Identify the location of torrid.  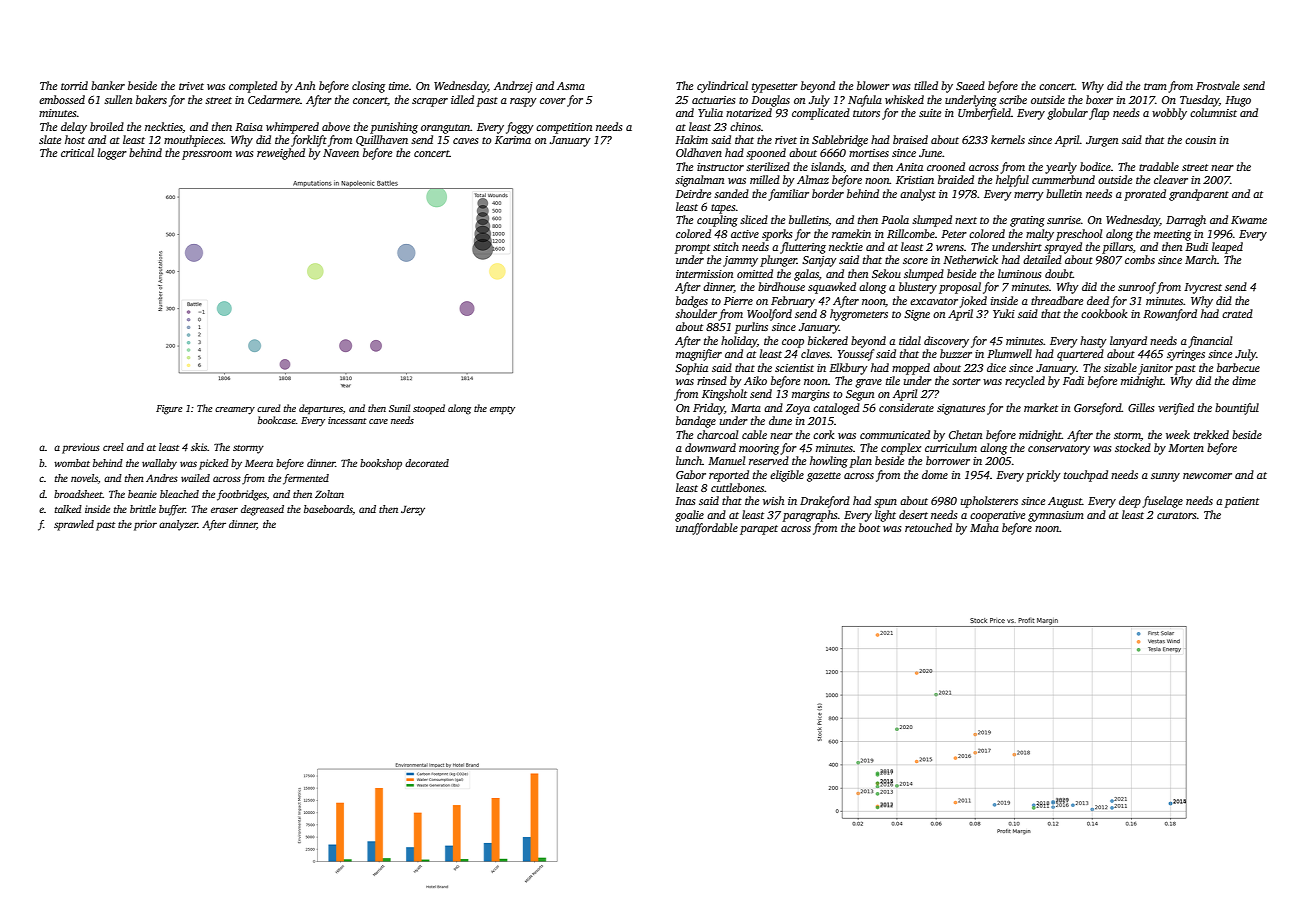
(74, 85).
